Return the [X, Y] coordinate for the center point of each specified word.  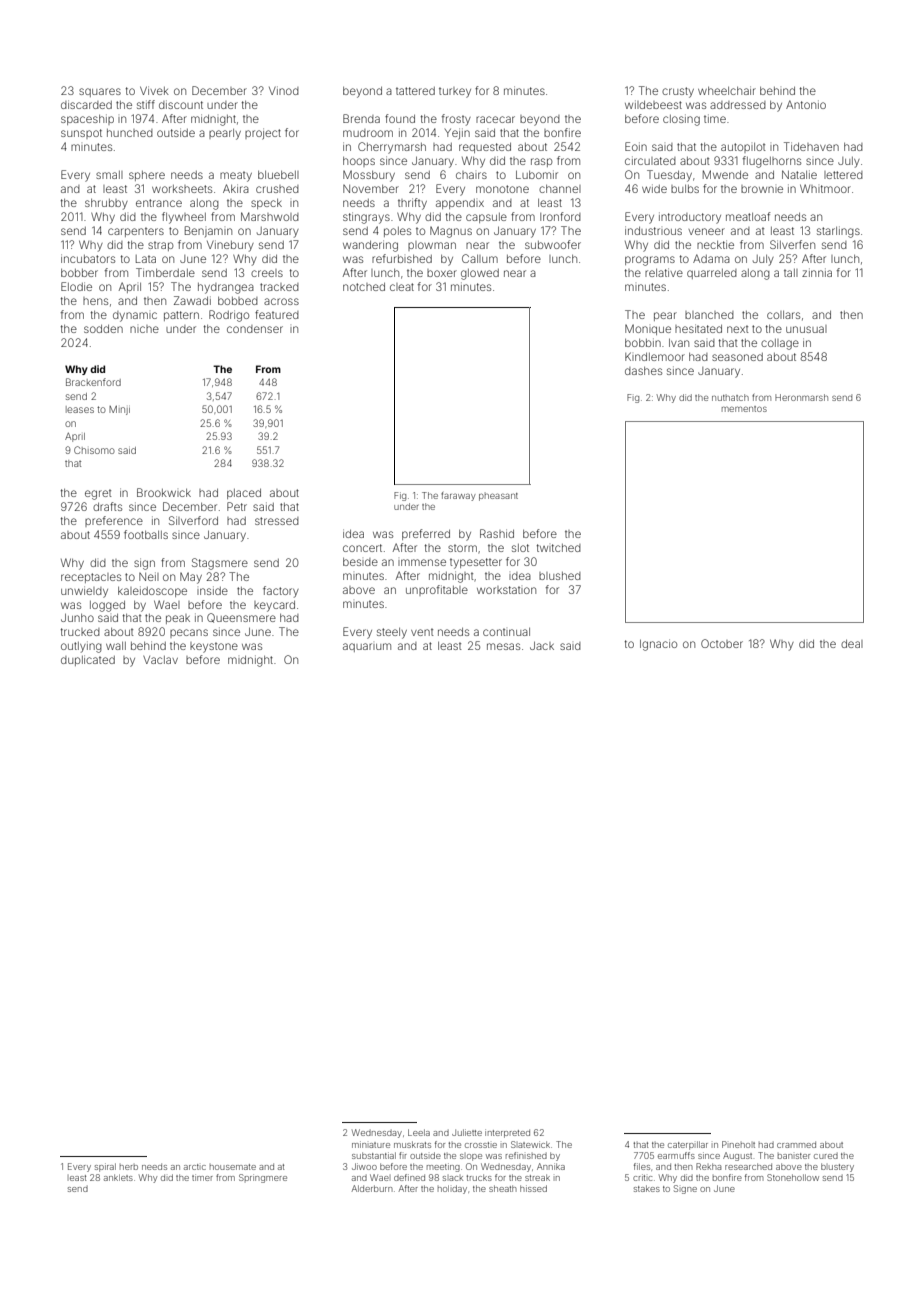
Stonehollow [793, 1177]
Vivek [154, 90]
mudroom [368, 133]
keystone [214, 647]
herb [129, 1167]
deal [852, 644]
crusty [678, 92]
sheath [503, 1188]
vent [422, 632]
